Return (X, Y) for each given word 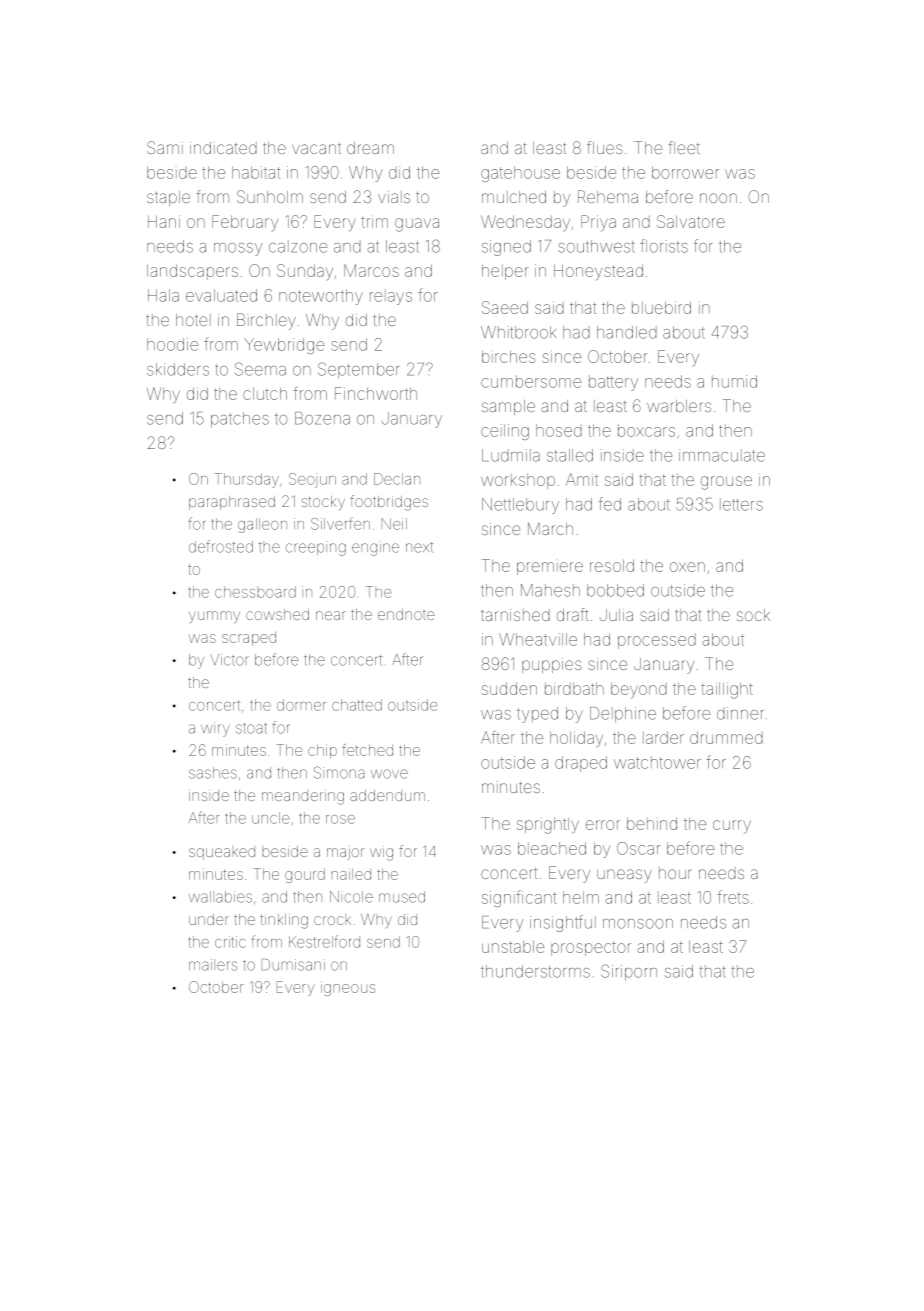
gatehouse (520, 174)
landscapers (192, 272)
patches (240, 420)
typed (537, 715)
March (550, 529)
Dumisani (293, 965)
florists (664, 246)
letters (741, 504)
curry (732, 827)
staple (168, 198)
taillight (727, 690)
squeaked (222, 853)
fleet (684, 147)
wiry (215, 730)
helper (505, 272)
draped (581, 764)
